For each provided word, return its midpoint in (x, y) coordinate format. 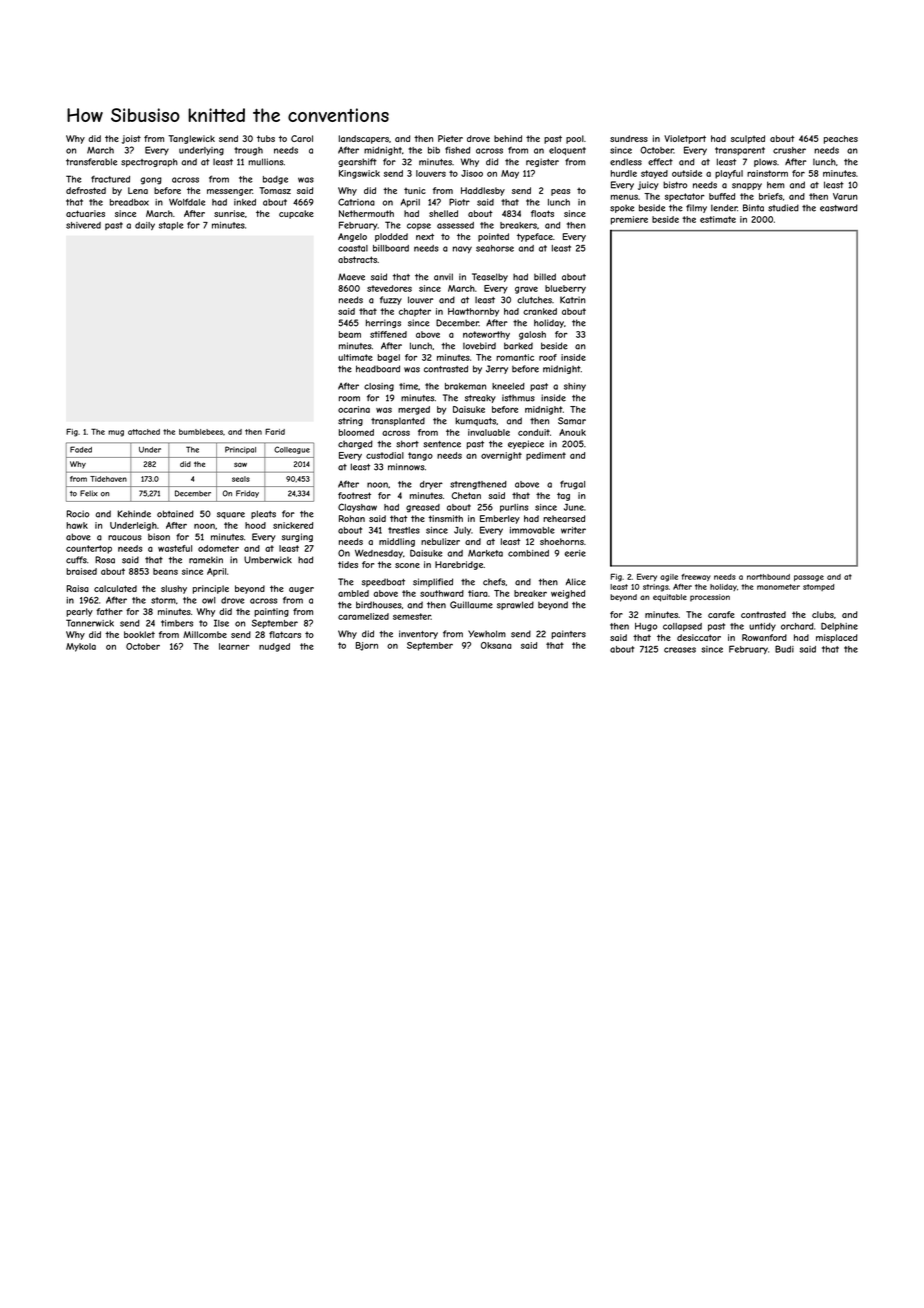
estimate (718, 219)
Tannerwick (90, 623)
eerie (575, 553)
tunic (415, 190)
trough (248, 151)
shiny (575, 387)
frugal (572, 485)
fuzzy (391, 300)
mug (116, 433)
